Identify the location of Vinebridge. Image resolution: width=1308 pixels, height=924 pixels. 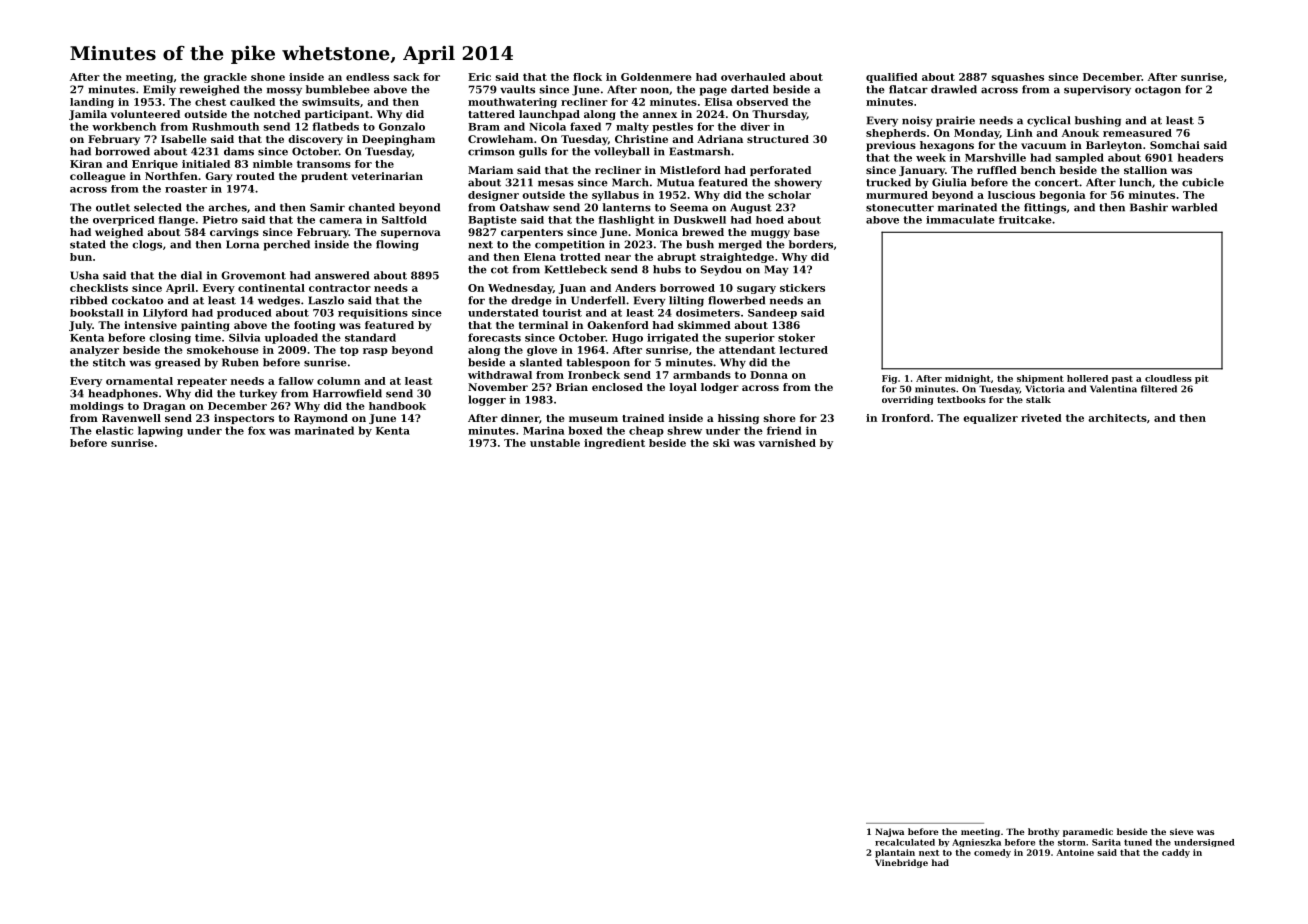
(901, 863).
